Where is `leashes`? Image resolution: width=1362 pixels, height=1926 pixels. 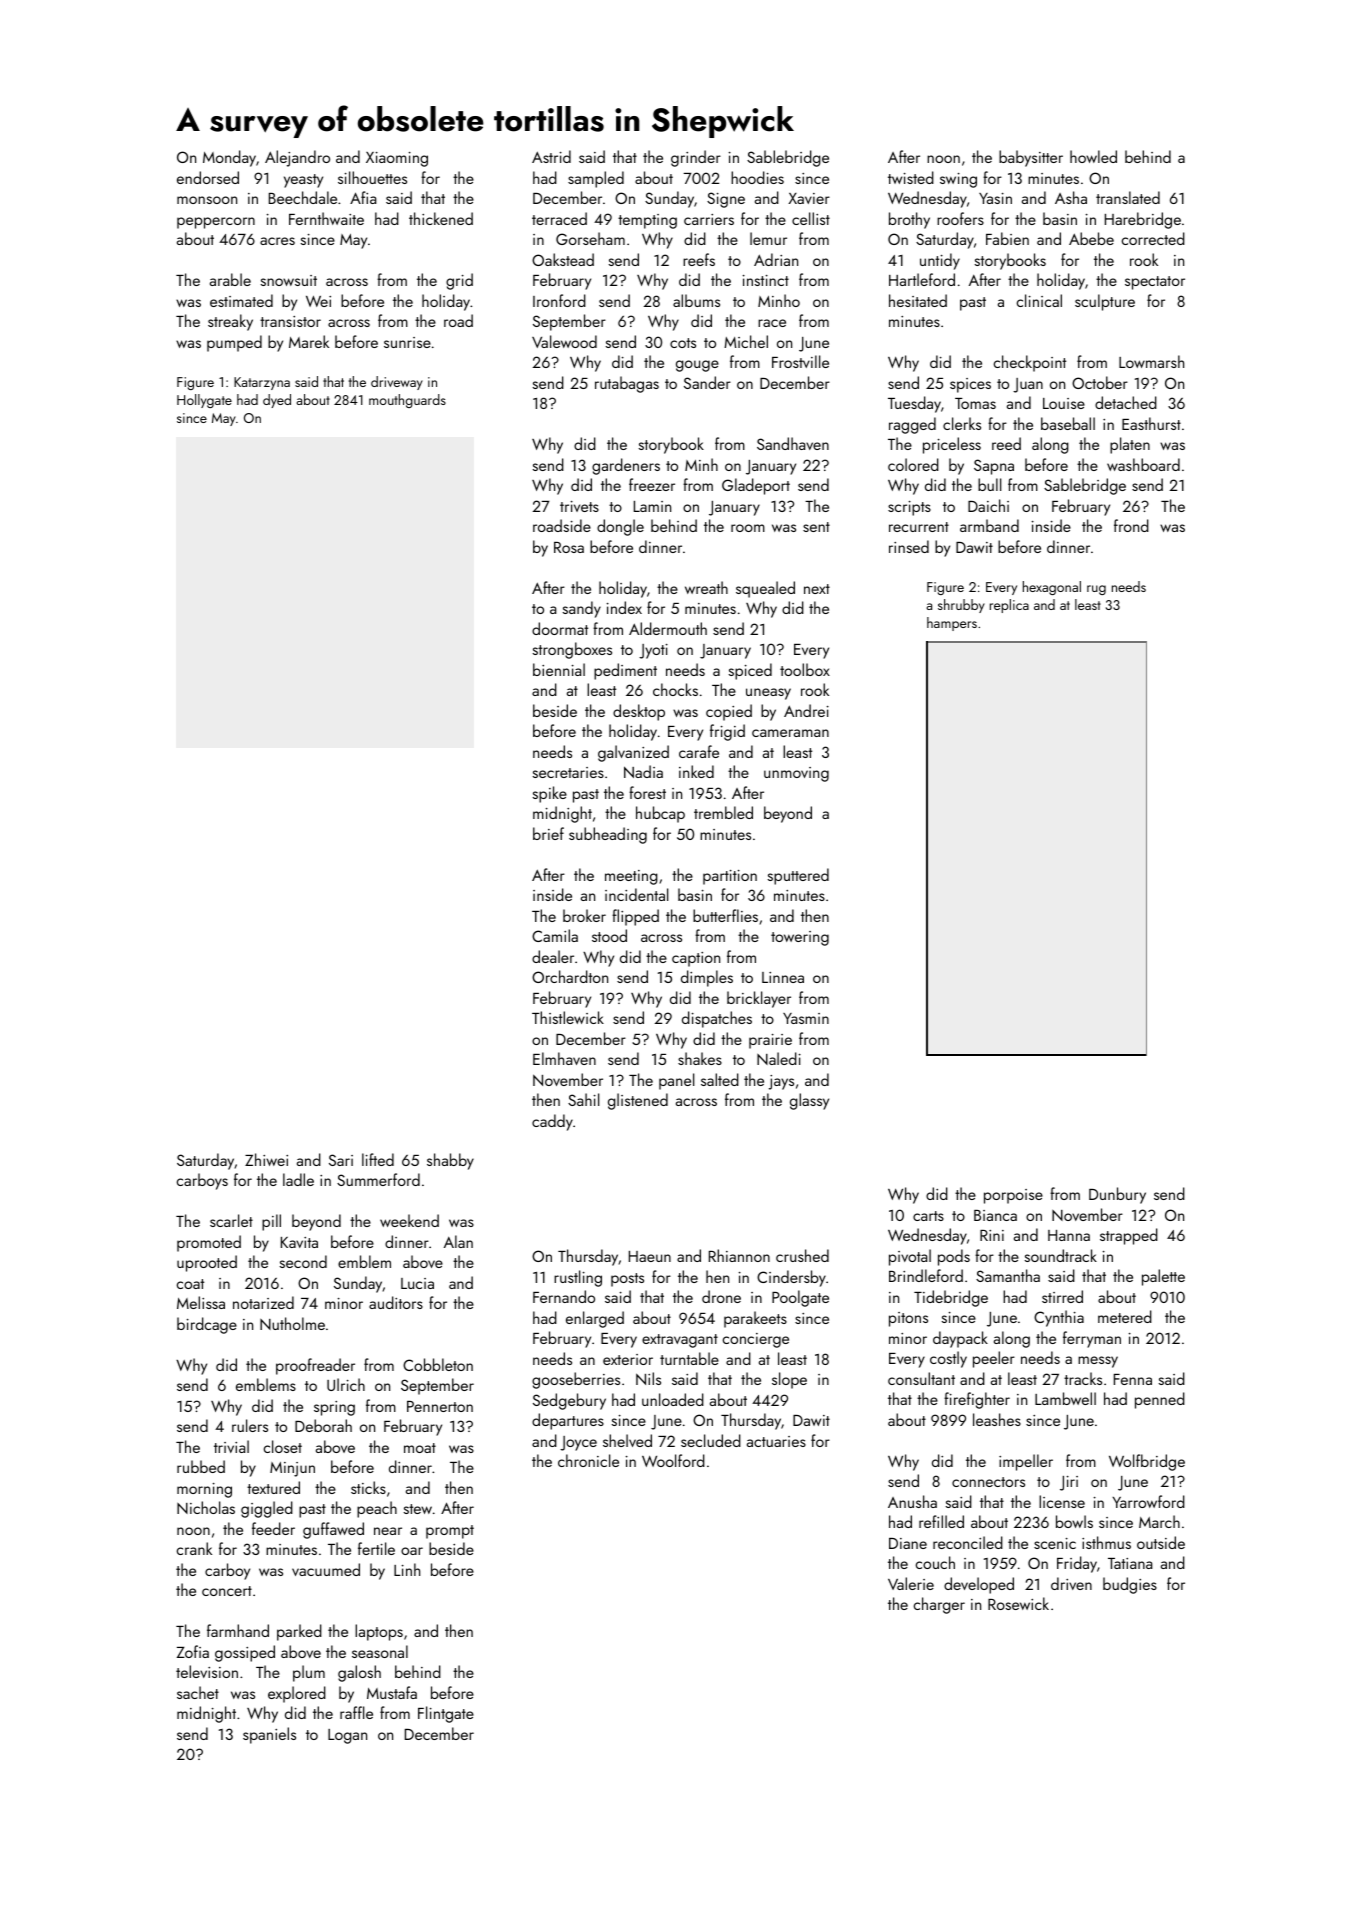 leashes is located at coordinates (997, 1419).
